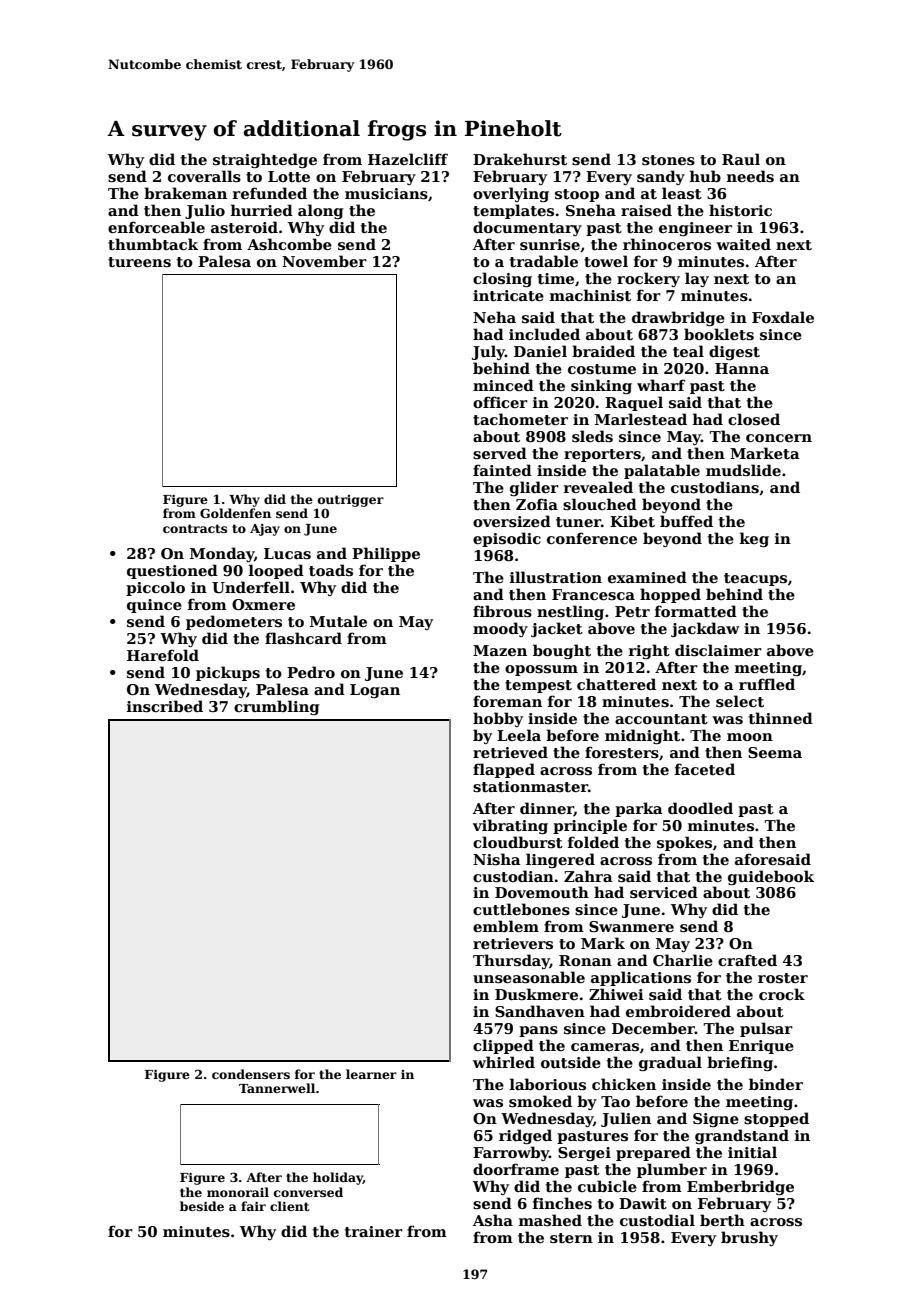 This page has height=1308, width=924. What do you see at coordinates (331, 570) in the page?
I see `toads` at bounding box center [331, 570].
